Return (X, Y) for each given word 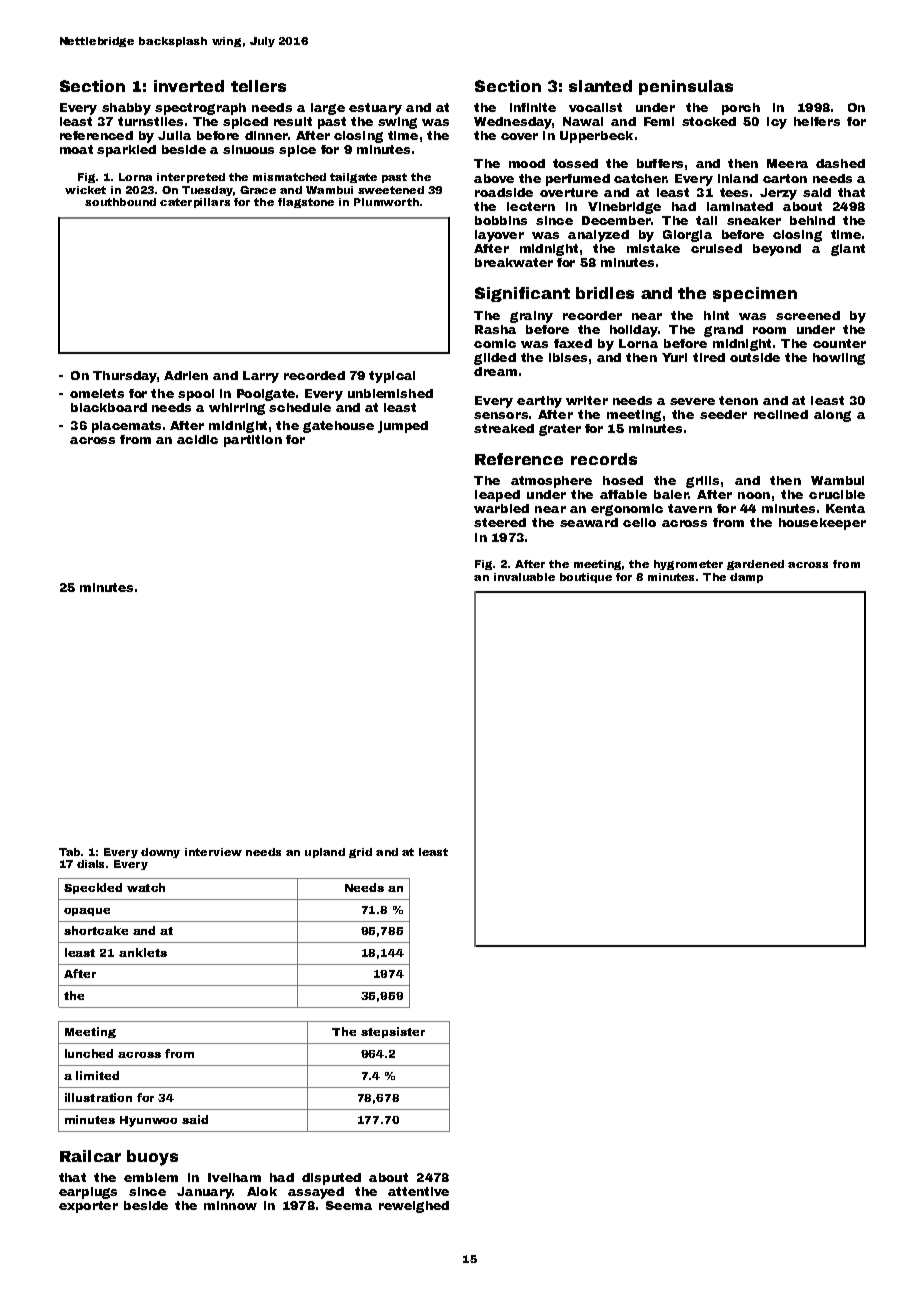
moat (76, 149)
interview (213, 852)
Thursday (125, 377)
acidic (197, 439)
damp (746, 578)
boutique (586, 578)
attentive (418, 1191)
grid (360, 853)
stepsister (393, 1032)
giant (848, 250)
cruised (716, 248)
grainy (531, 317)
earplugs (88, 1193)
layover (499, 236)
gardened (755, 565)
